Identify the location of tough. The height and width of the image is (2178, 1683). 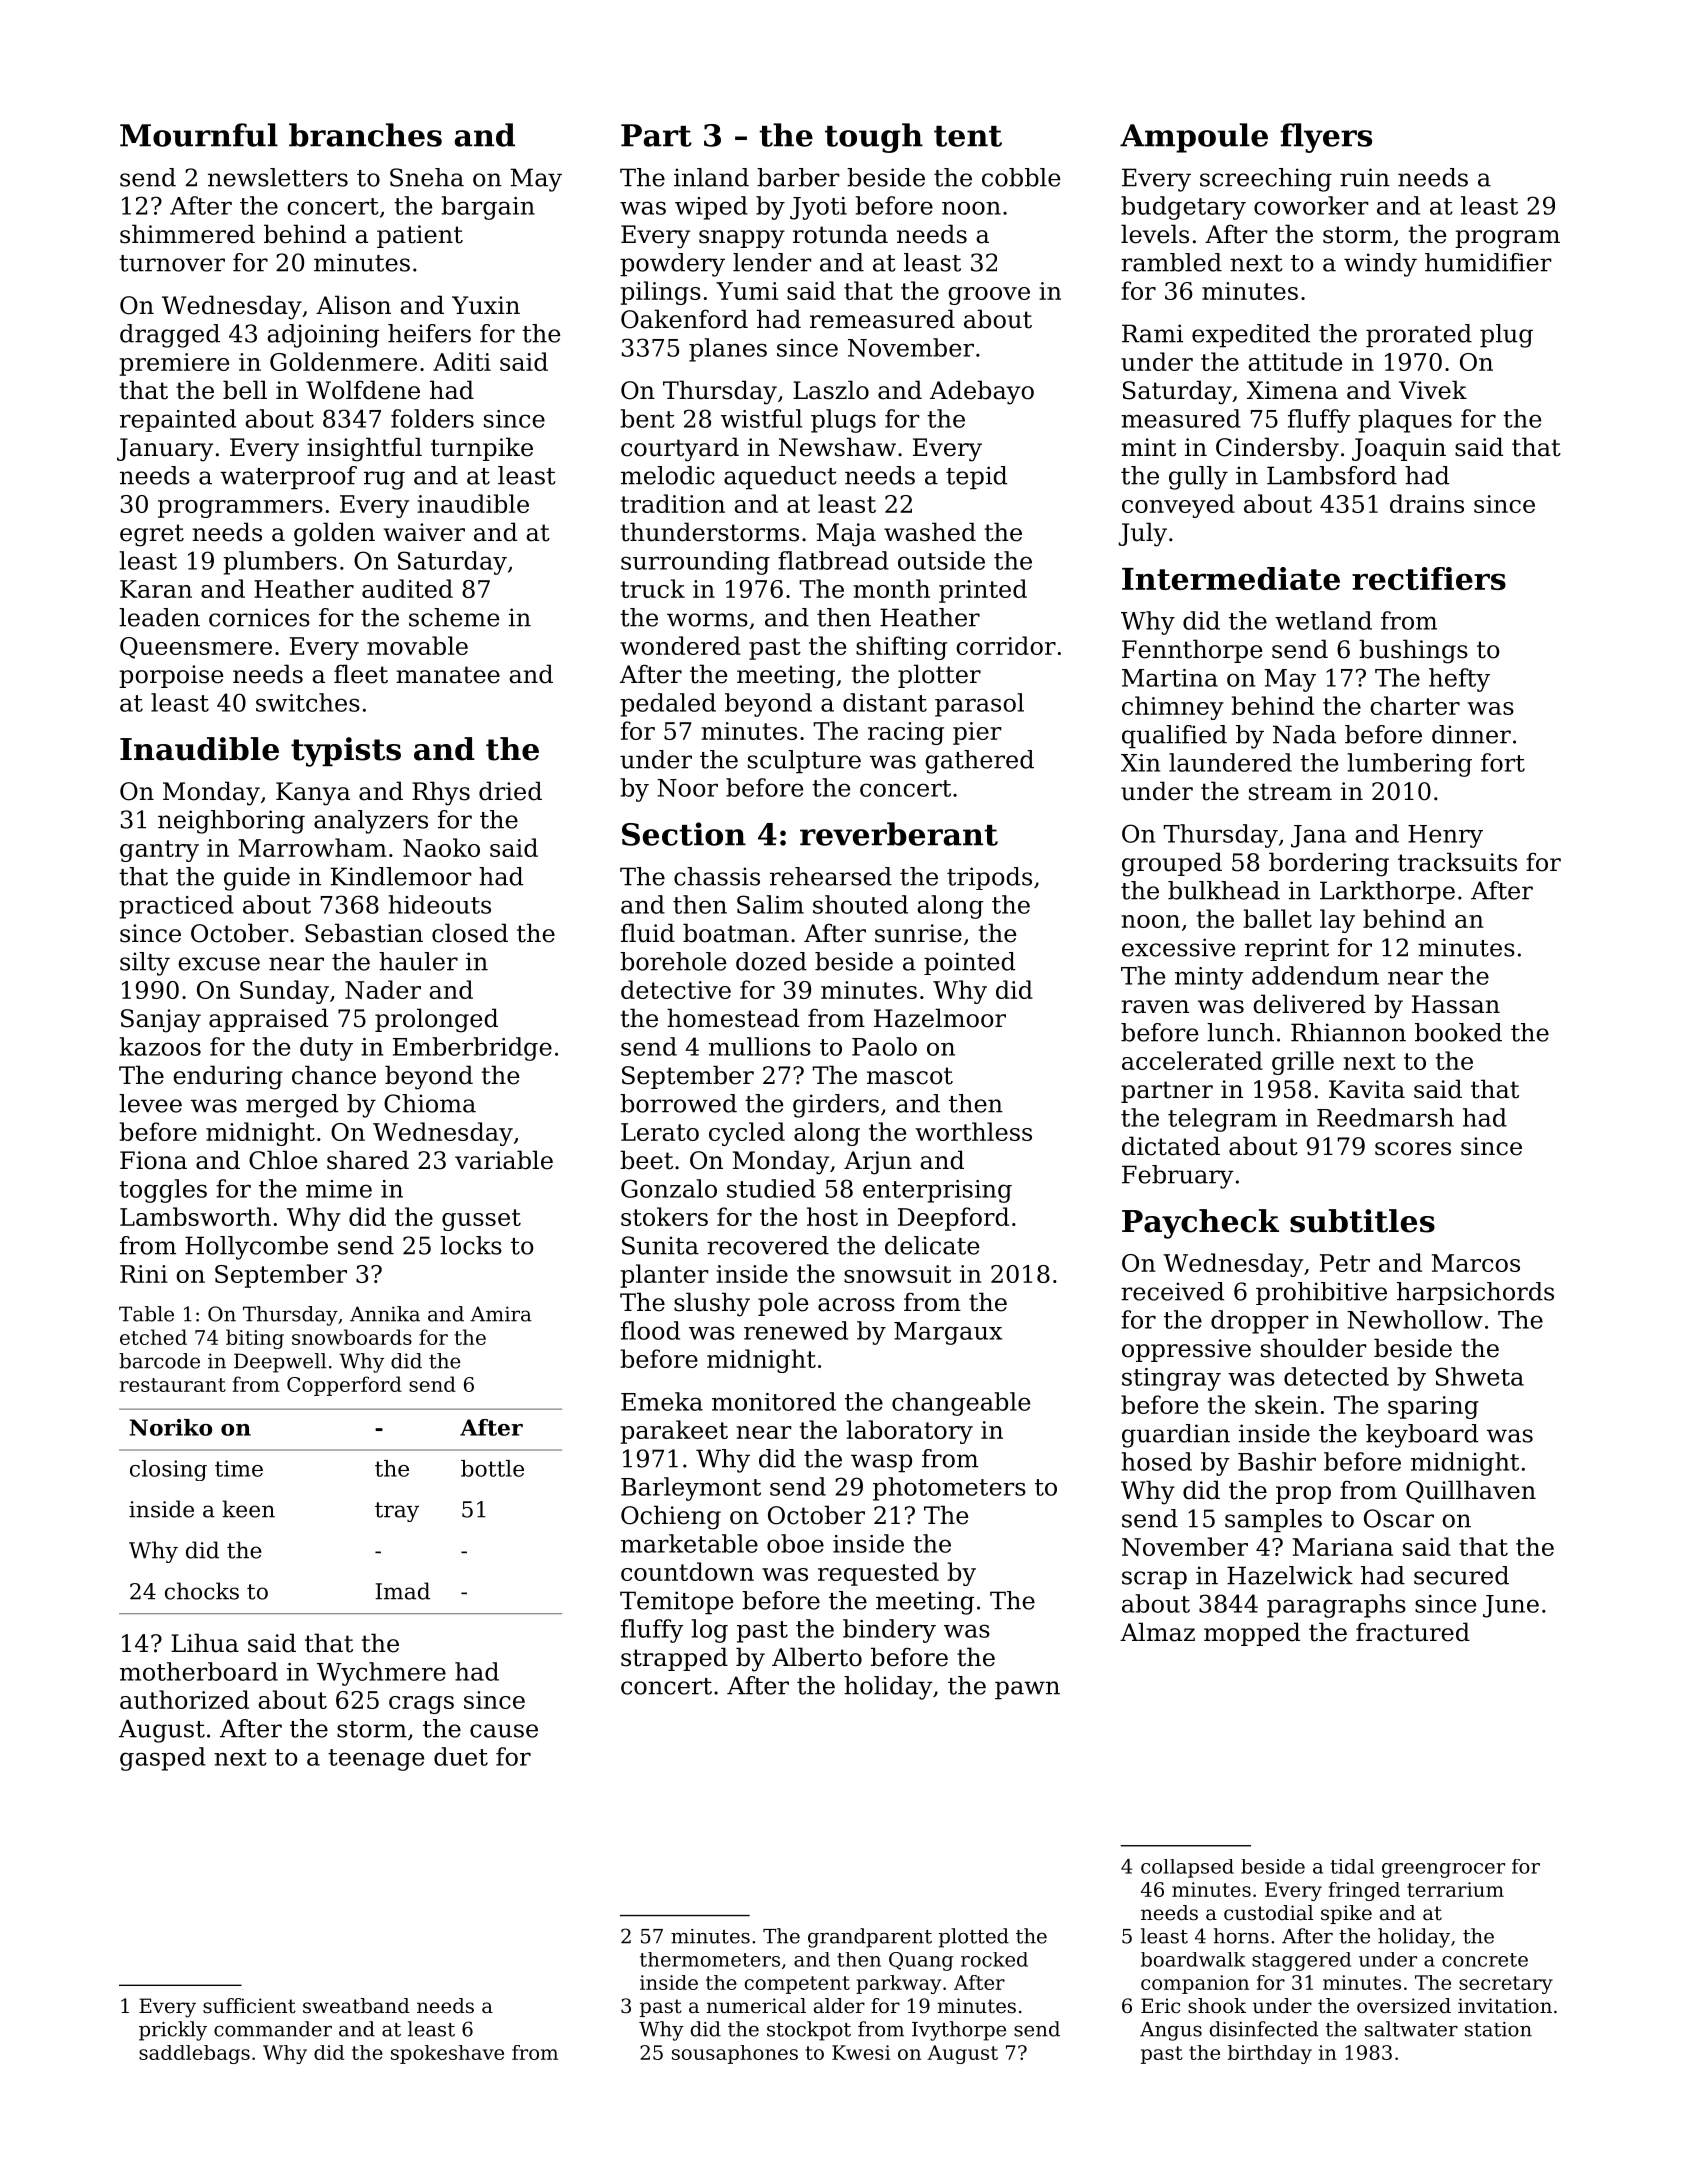
(874, 138).
